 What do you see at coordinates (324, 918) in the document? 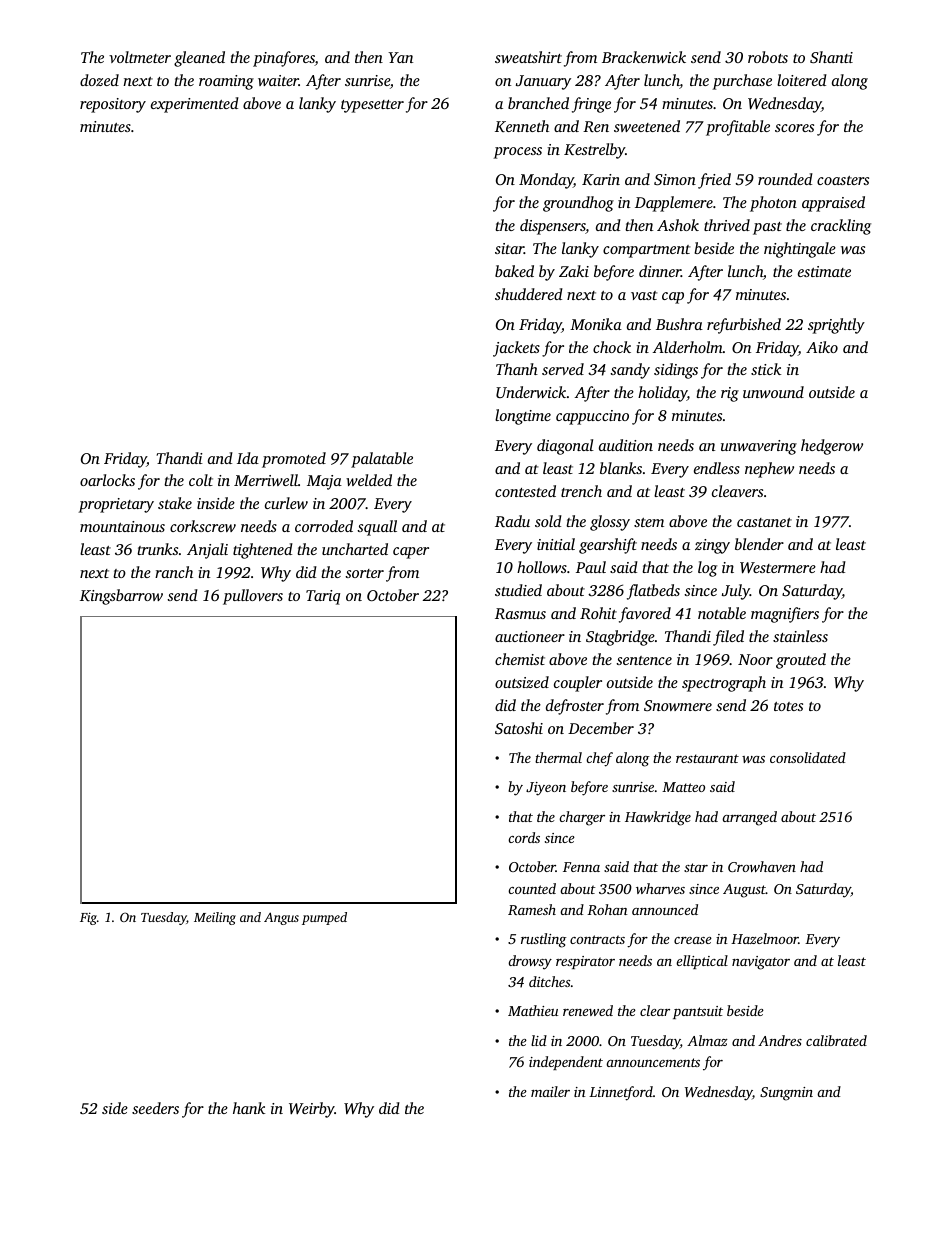
I see `pumped` at bounding box center [324, 918].
